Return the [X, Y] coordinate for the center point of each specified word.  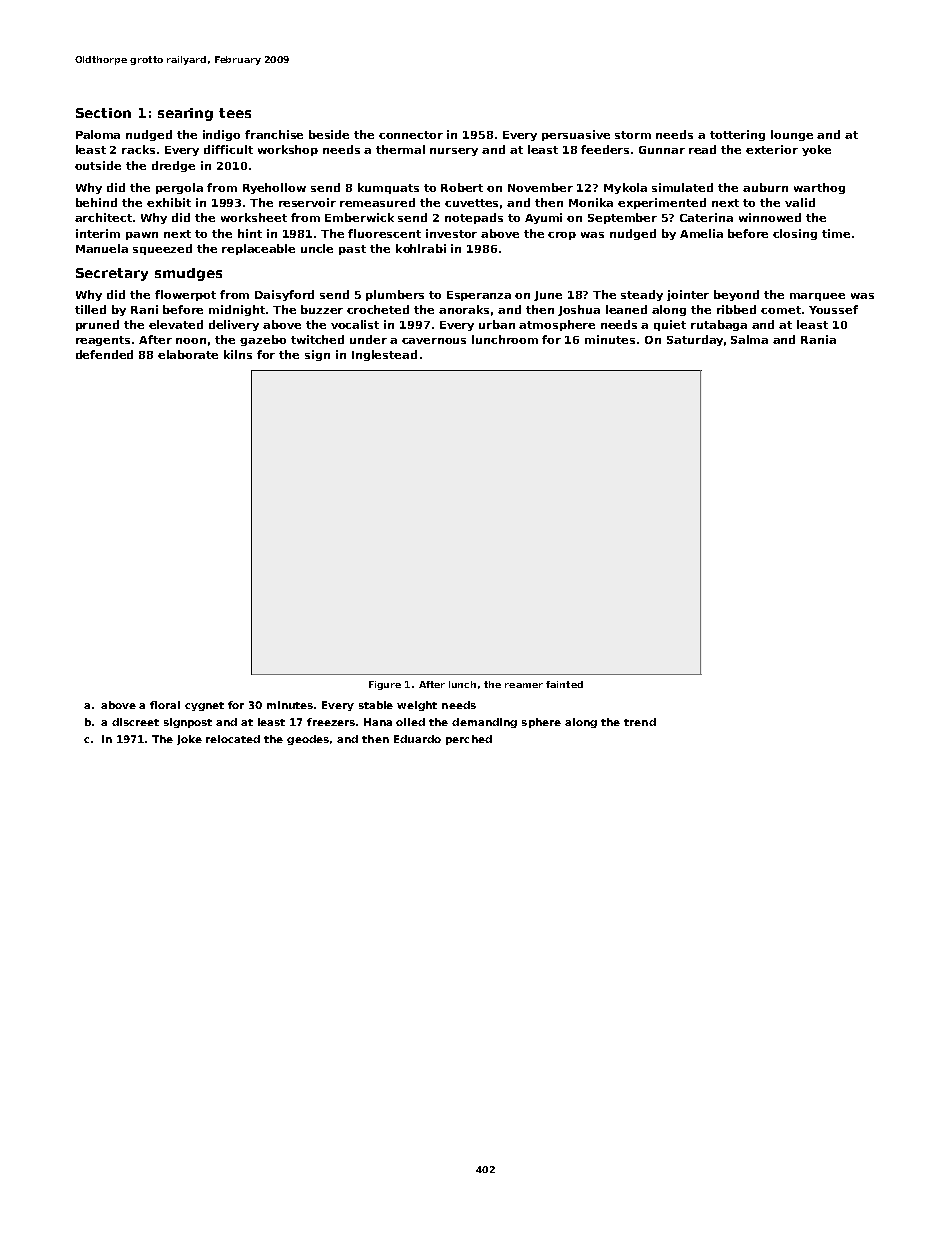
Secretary [112, 274]
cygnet [204, 706]
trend [640, 722]
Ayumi [543, 218]
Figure [385, 685]
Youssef [833, 309]
